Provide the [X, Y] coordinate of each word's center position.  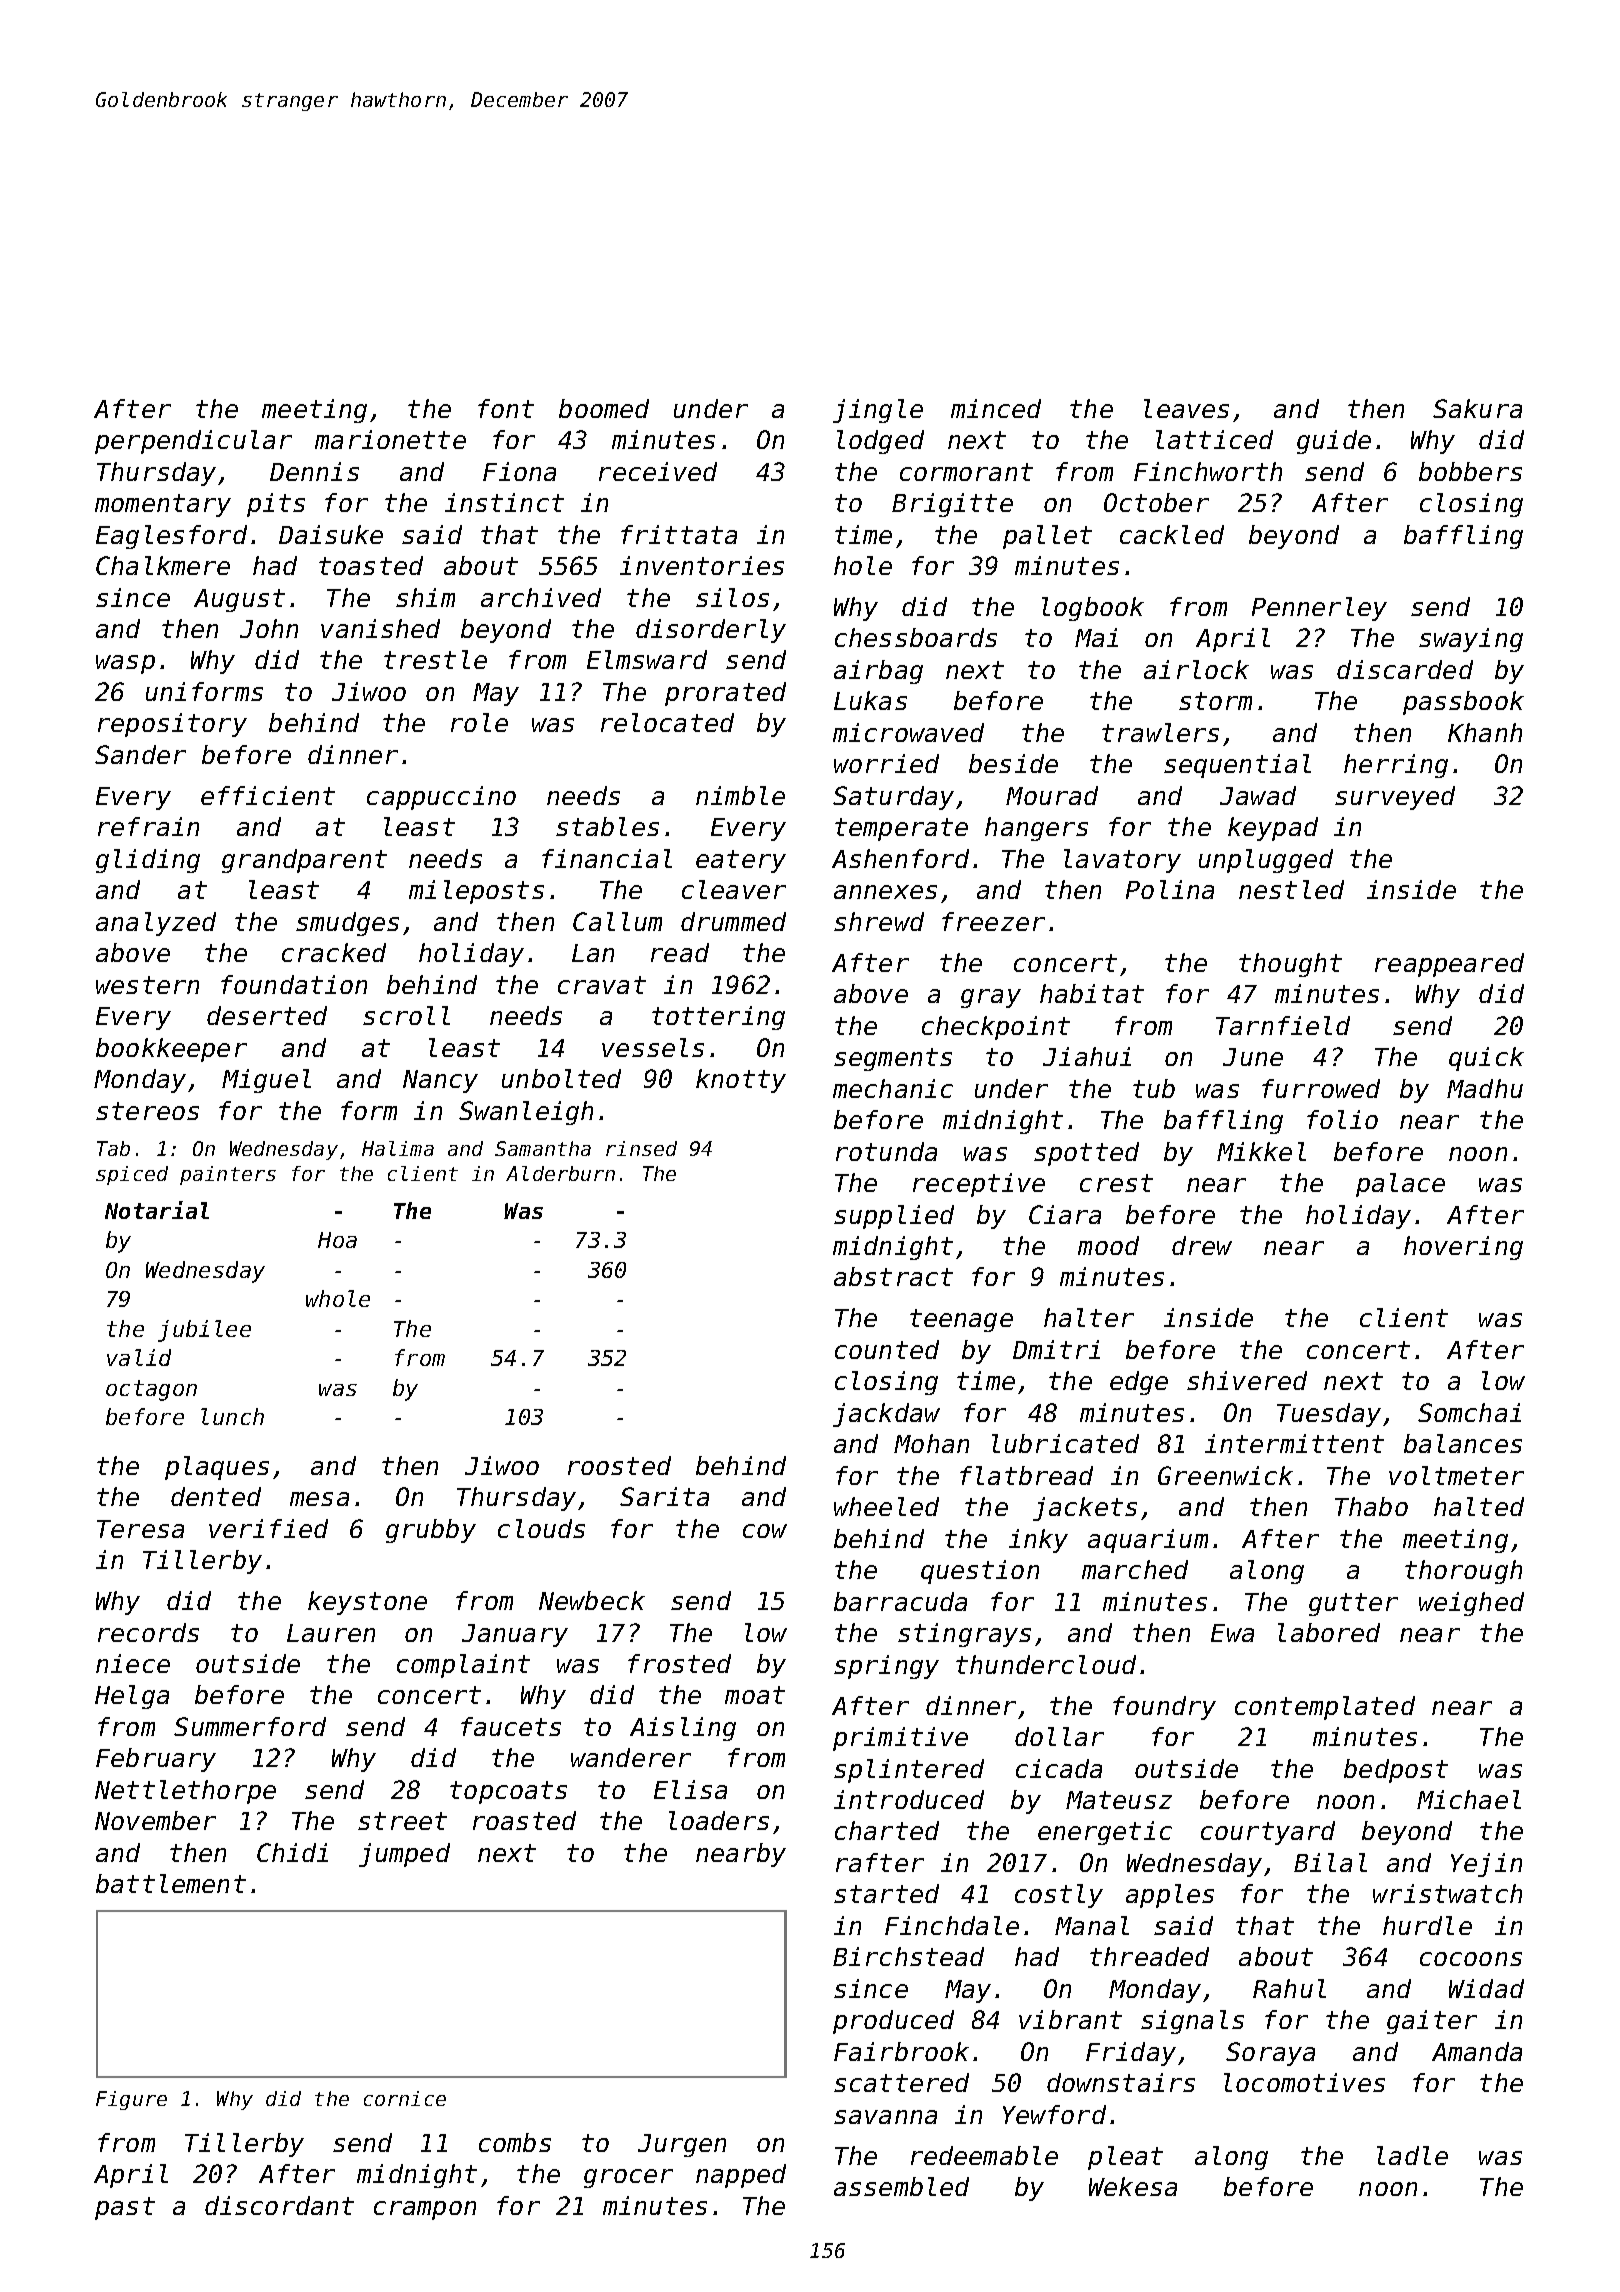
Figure [131, 2100]
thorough [1463, 1572]
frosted [679, 1663]
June [1253, 1057]
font [506, 408]
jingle [878, 411]
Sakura [1477, 408]
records [148, 1632]
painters [228, 1175]
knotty [741, 1081]
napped [741, 2176]
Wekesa [1133, 2186]
